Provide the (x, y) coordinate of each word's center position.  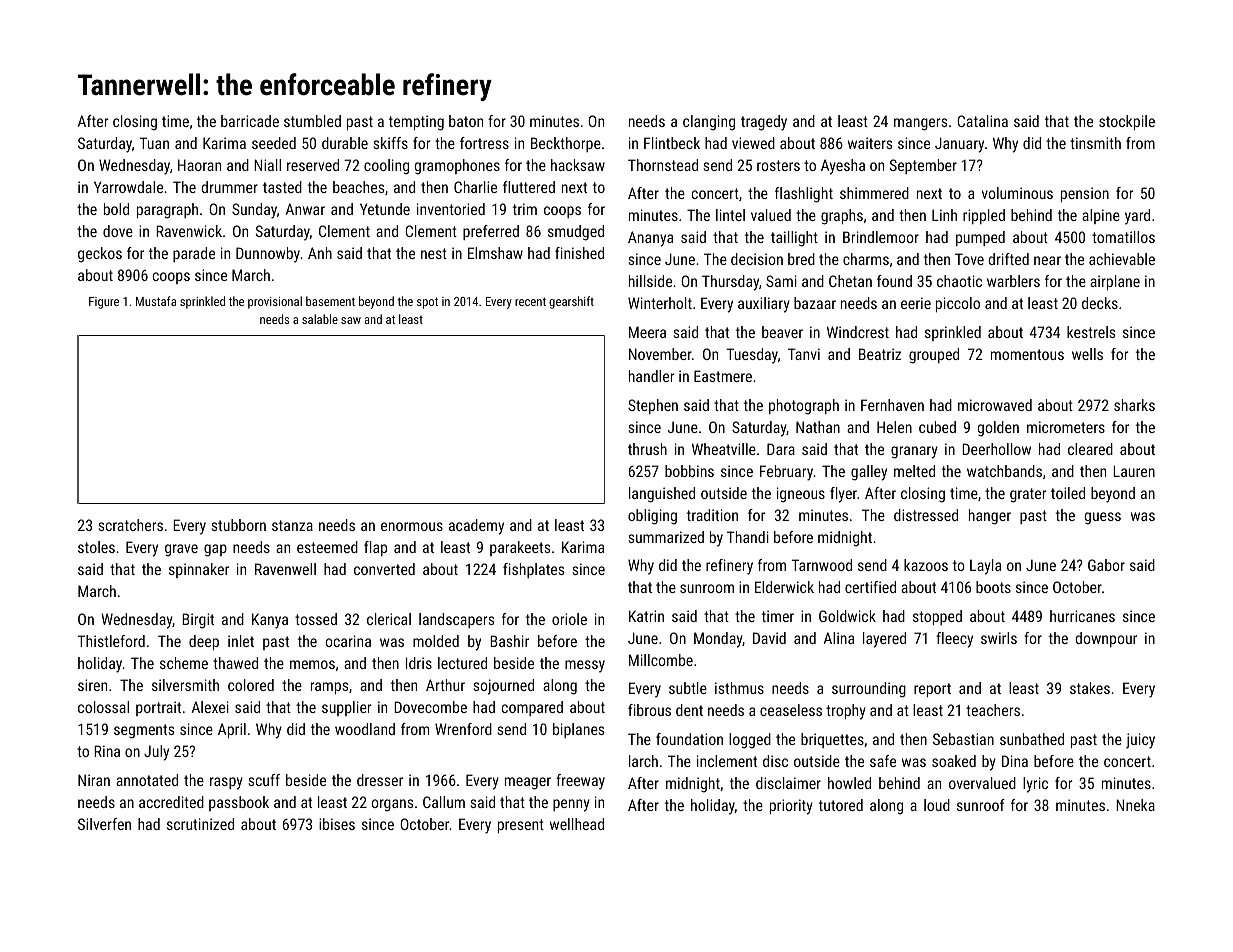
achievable (1122, 259)
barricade (250, 121)
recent (530, 301)
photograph (804, 407)
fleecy (954, 640)
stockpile (1127, 122)
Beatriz (880, 354)
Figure (104, 303)
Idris (419, 663)
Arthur (445, 685)
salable (320, 319)
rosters (778, 165)
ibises (337, 824)
